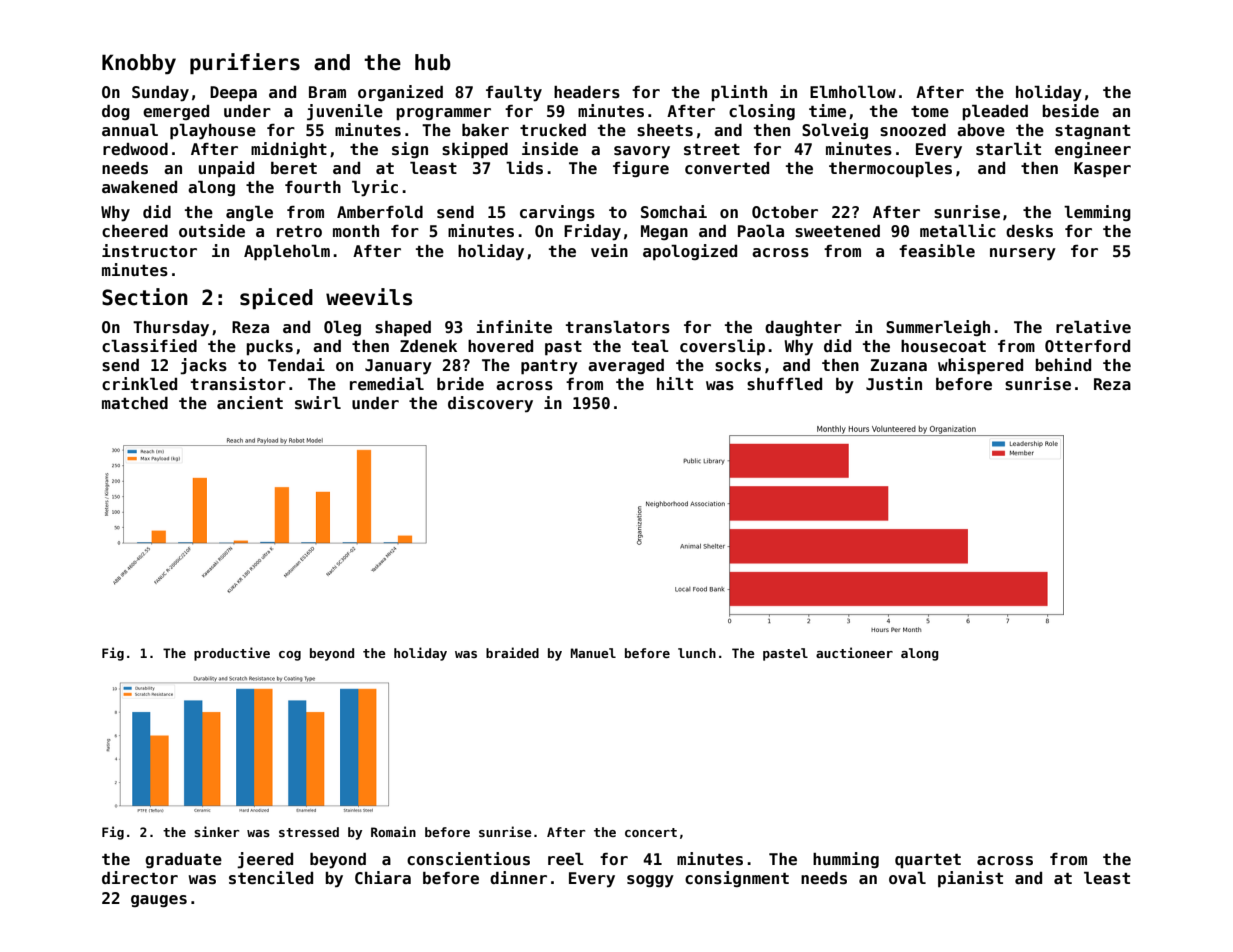 The image size is (1233, 952). What do you see at coordinates (995, 112) in the image?
I see `pleaded` at bounding box center [995, 112].
